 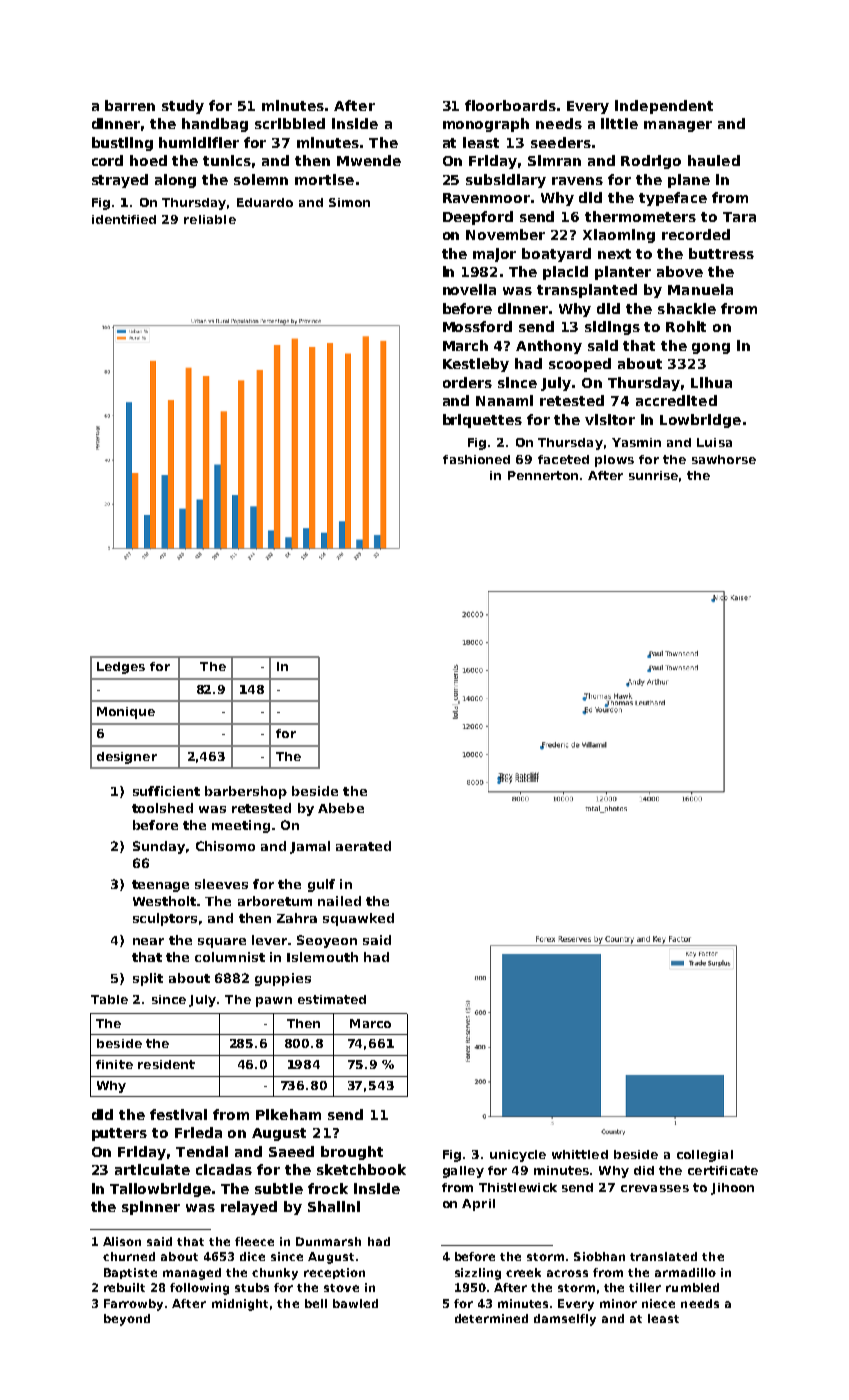 What do you see at coordinates (580, 1154) in the document?
I see `whittled` at bounding box center [580, 1154].
